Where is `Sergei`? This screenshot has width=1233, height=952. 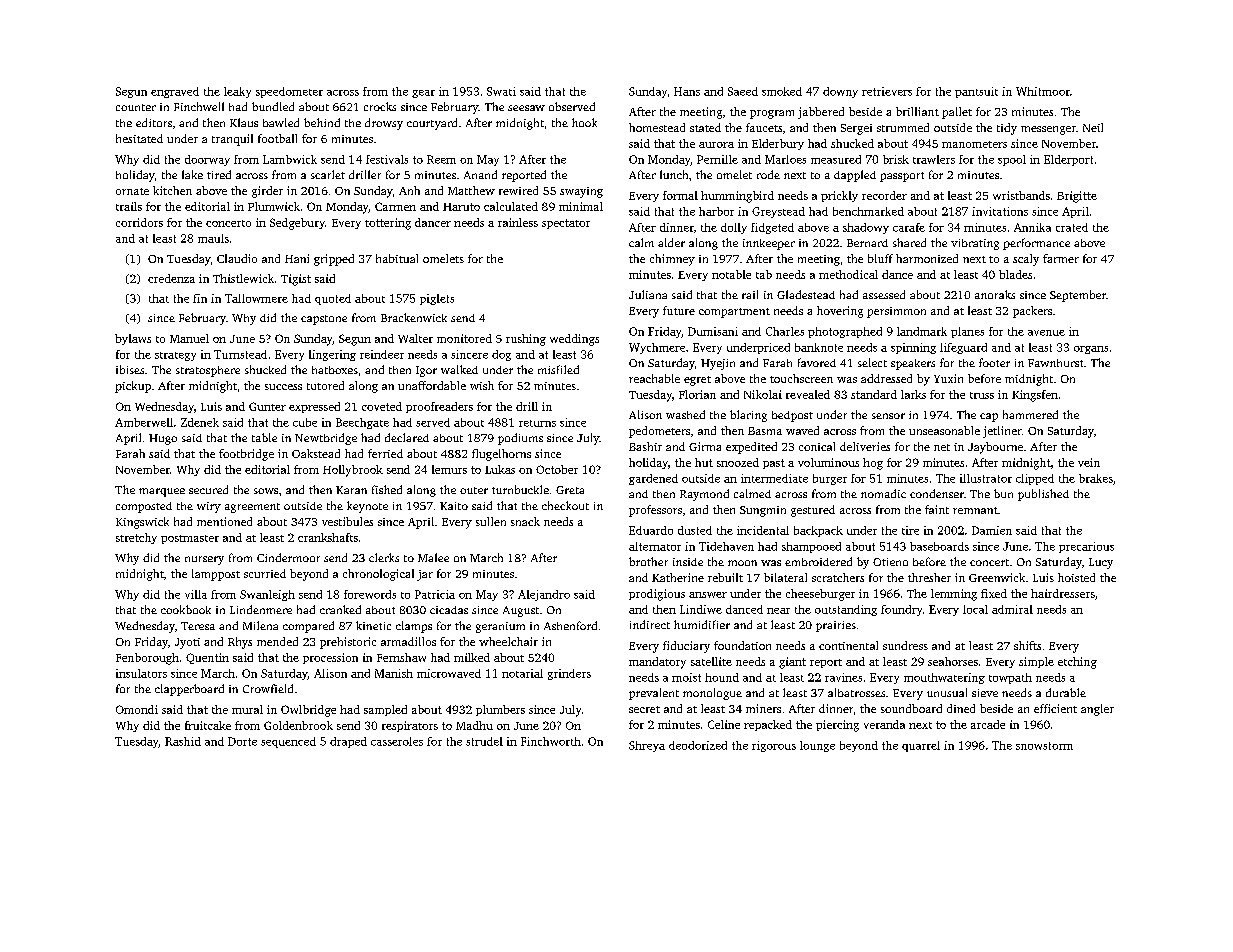 Sergei is located at coordinates (856, 129).
